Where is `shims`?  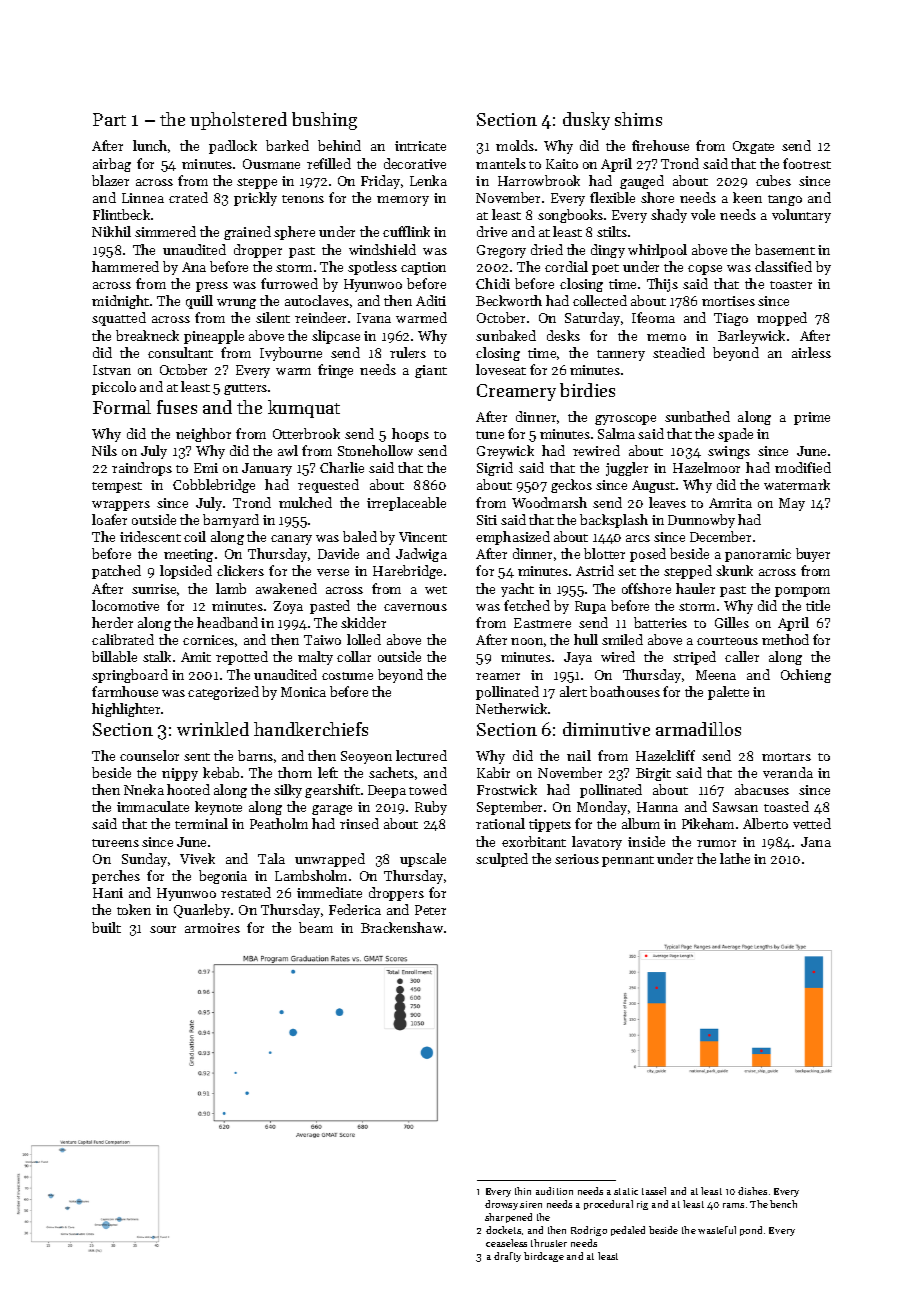
shims is located at coordinates (638, 119).
